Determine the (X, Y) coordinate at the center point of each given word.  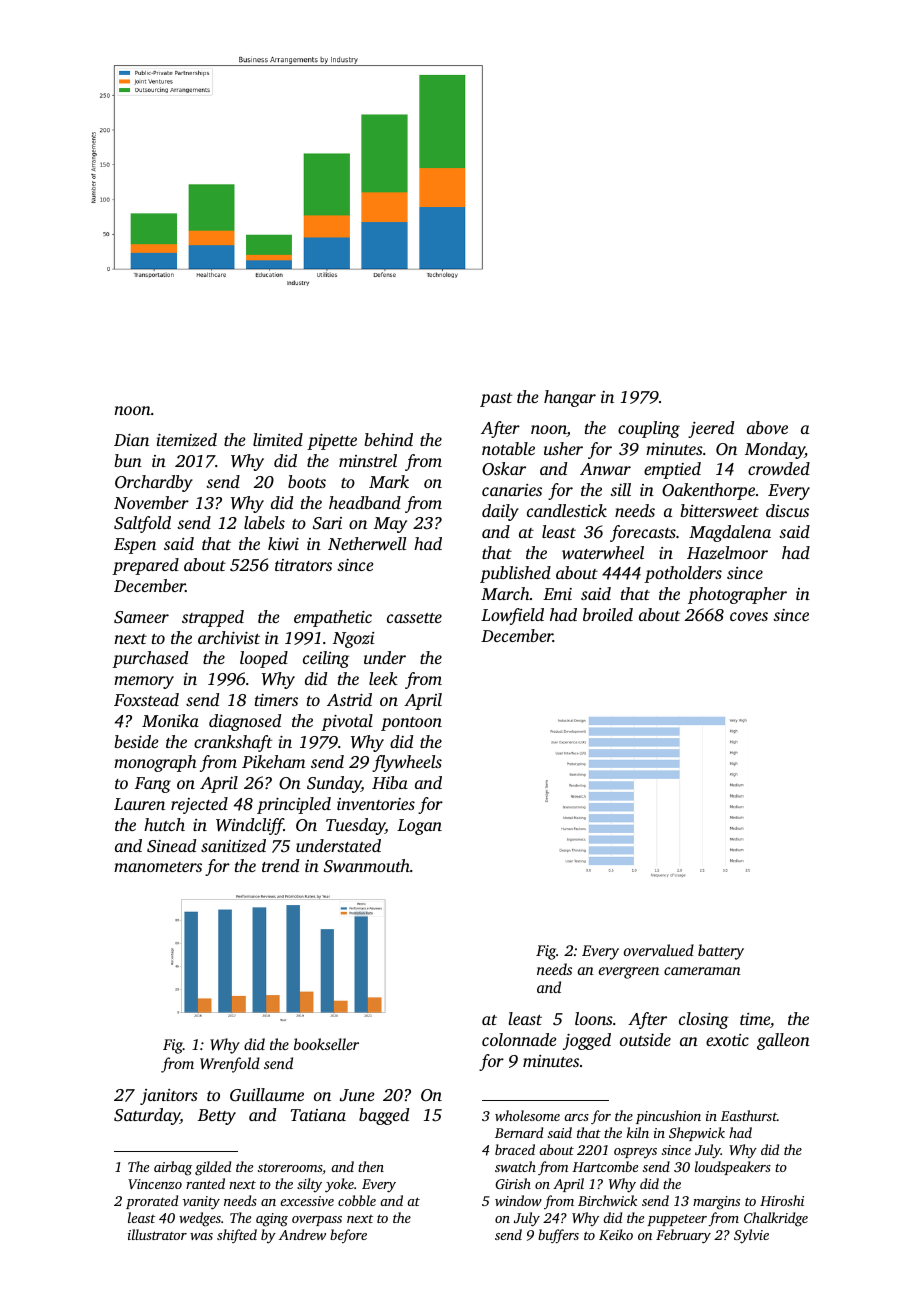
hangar (570, 398)
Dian (131, 440)
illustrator (157, 1234)
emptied (672, 470)
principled (294, 805)
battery (721, 952)
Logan (419, 827)
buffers (558, 1236)
